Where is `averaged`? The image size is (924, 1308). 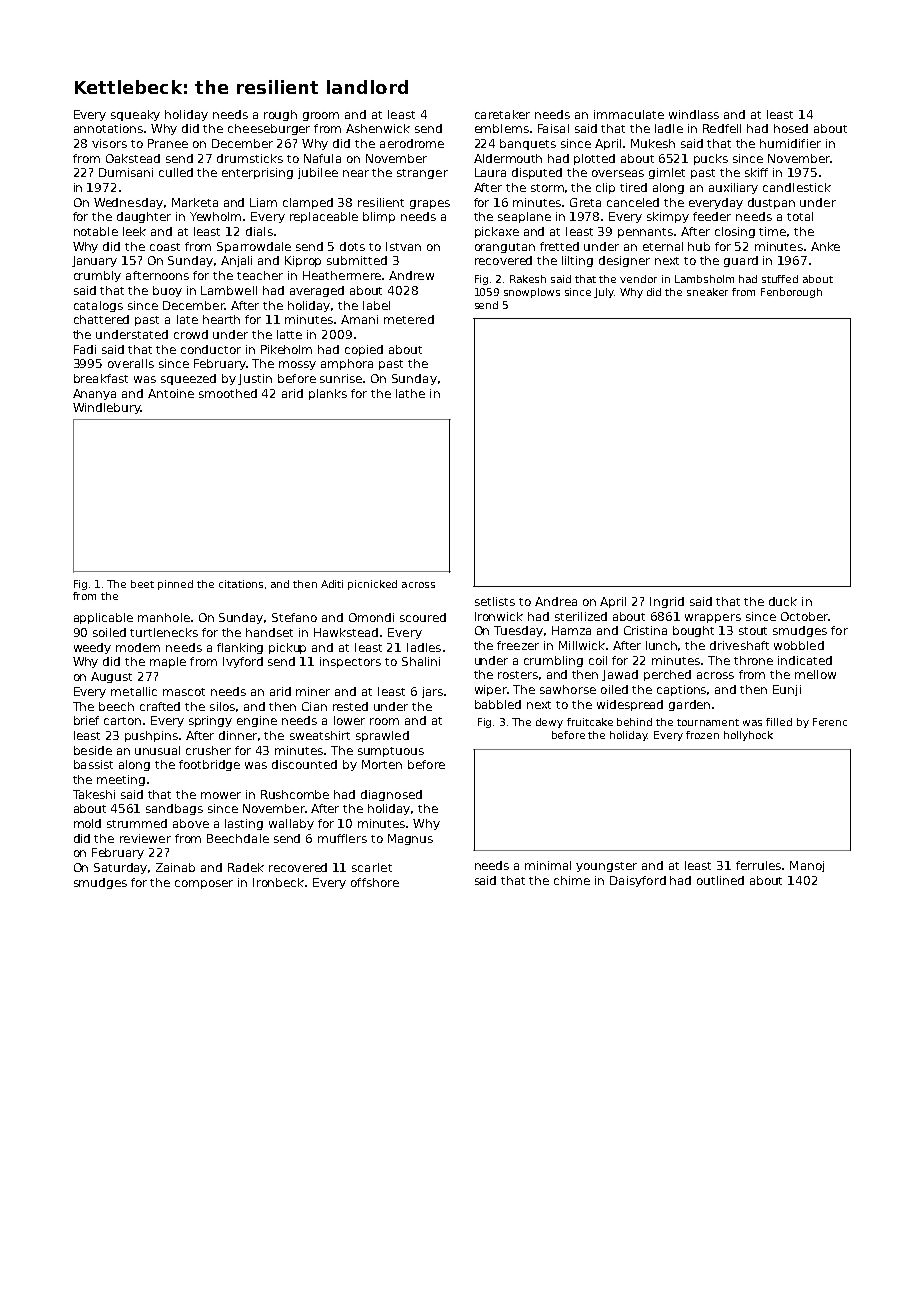
averaged is located at coordinates (317, 291).
